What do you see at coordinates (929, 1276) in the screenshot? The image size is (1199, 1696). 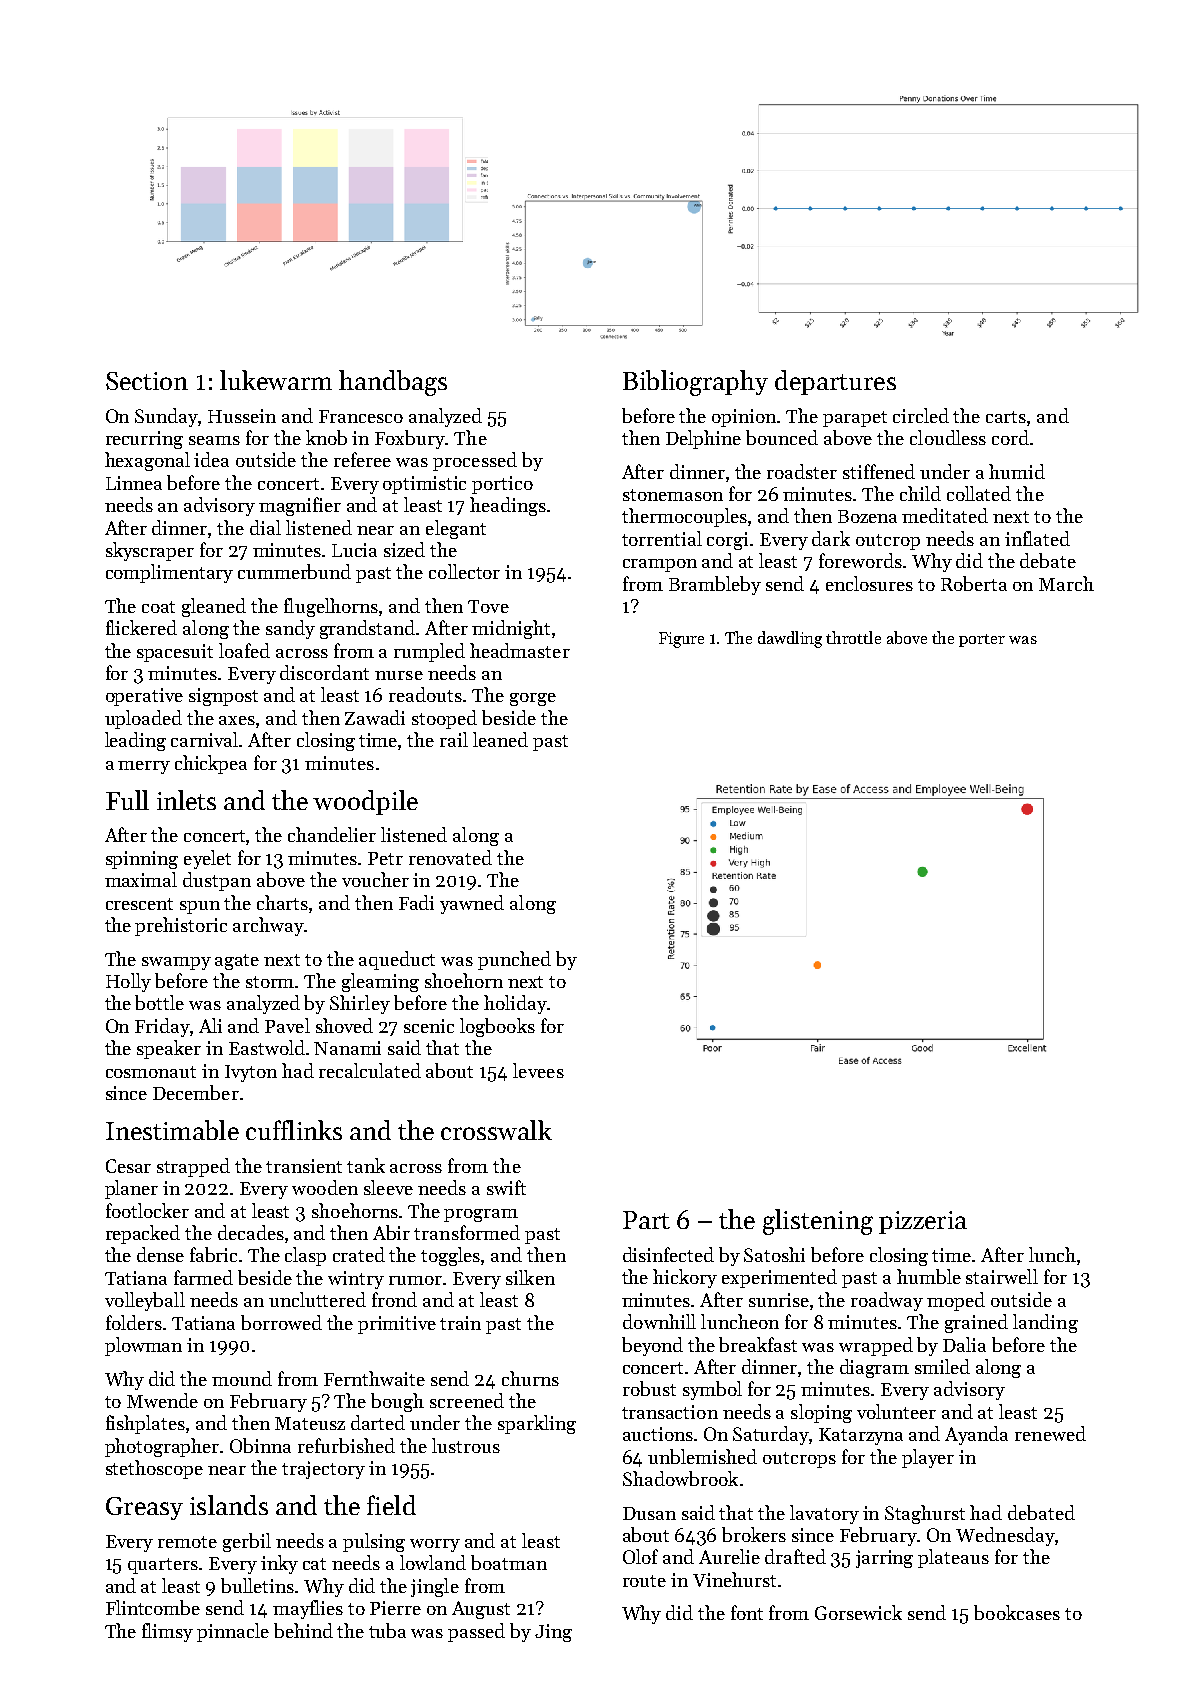 I see `humble` at bounding box center [929, 1276].
